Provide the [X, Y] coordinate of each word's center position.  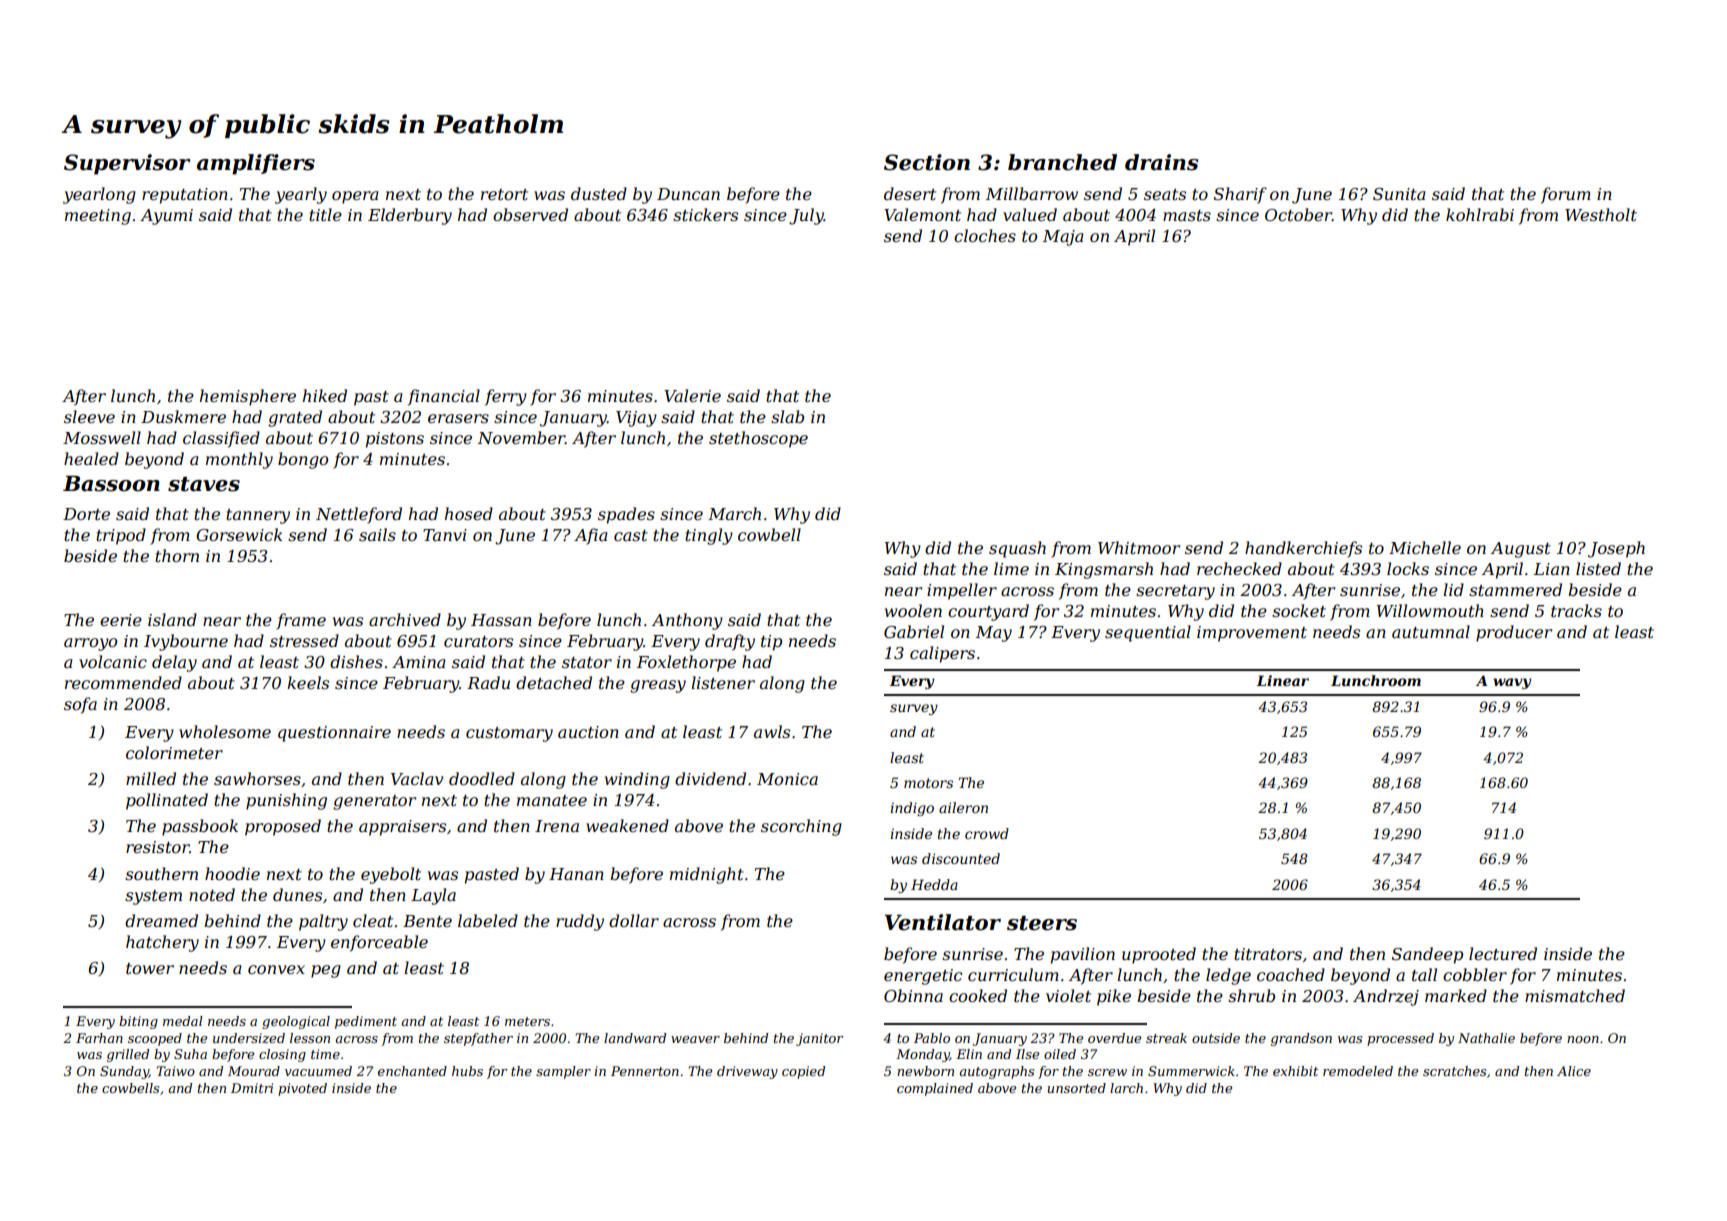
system [153, 897]
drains [1161, 162]
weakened [627, 825]
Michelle [1425, 547]
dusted [599, 193]
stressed [304, 640]
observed [530, 214]
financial [444, 397]
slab [787, 416]
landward [635, 1038]
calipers [942, 654]
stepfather [478, 1039]
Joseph [1616, 549]
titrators [1268, 954]
